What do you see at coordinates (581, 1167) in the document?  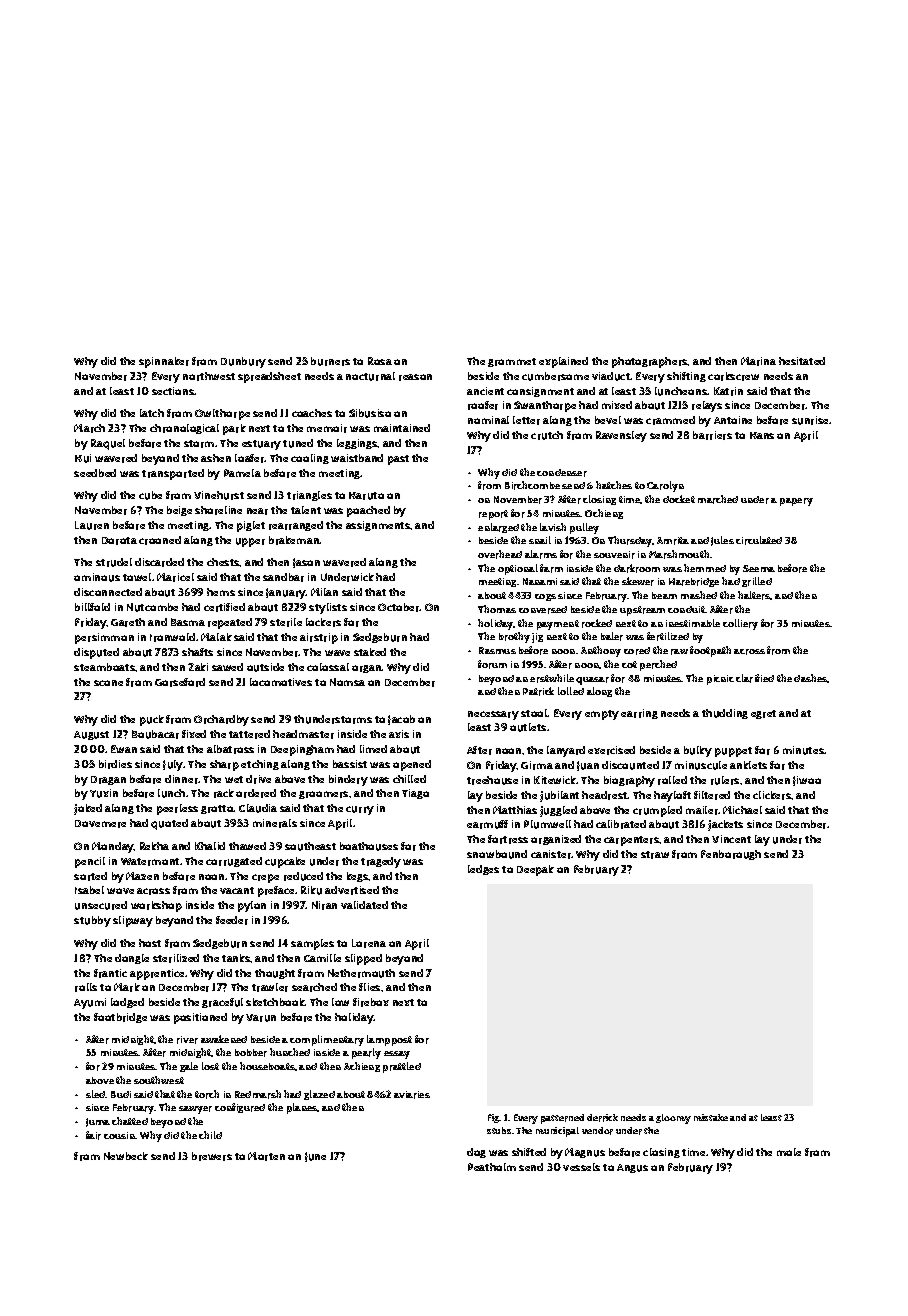 I see `vessels` at bounding box center [581, 1167].
